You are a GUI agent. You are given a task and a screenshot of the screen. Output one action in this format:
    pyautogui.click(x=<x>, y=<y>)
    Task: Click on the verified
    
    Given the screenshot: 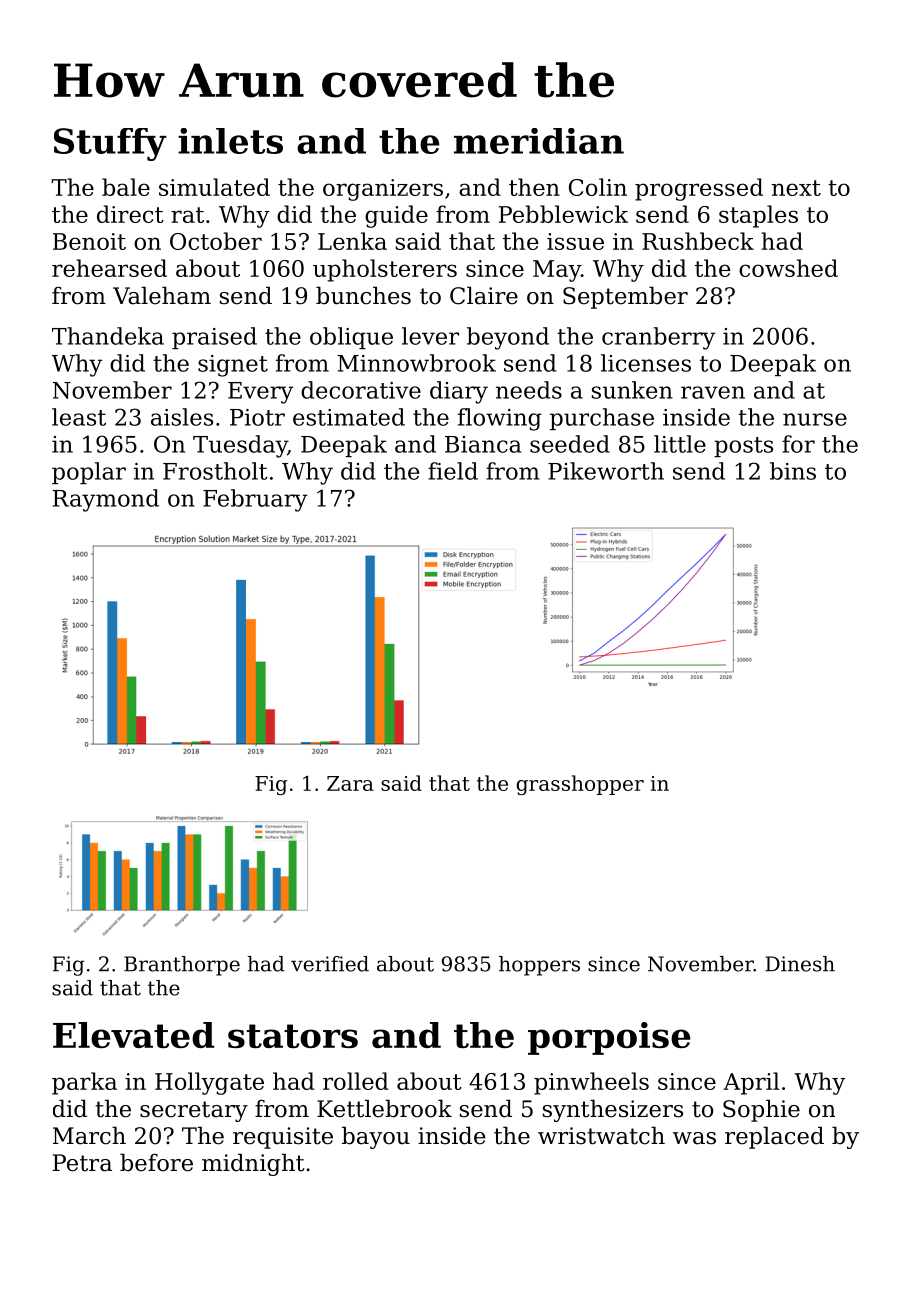 What is the action you would take?
    pyautogui.click(x=330, y=964)
